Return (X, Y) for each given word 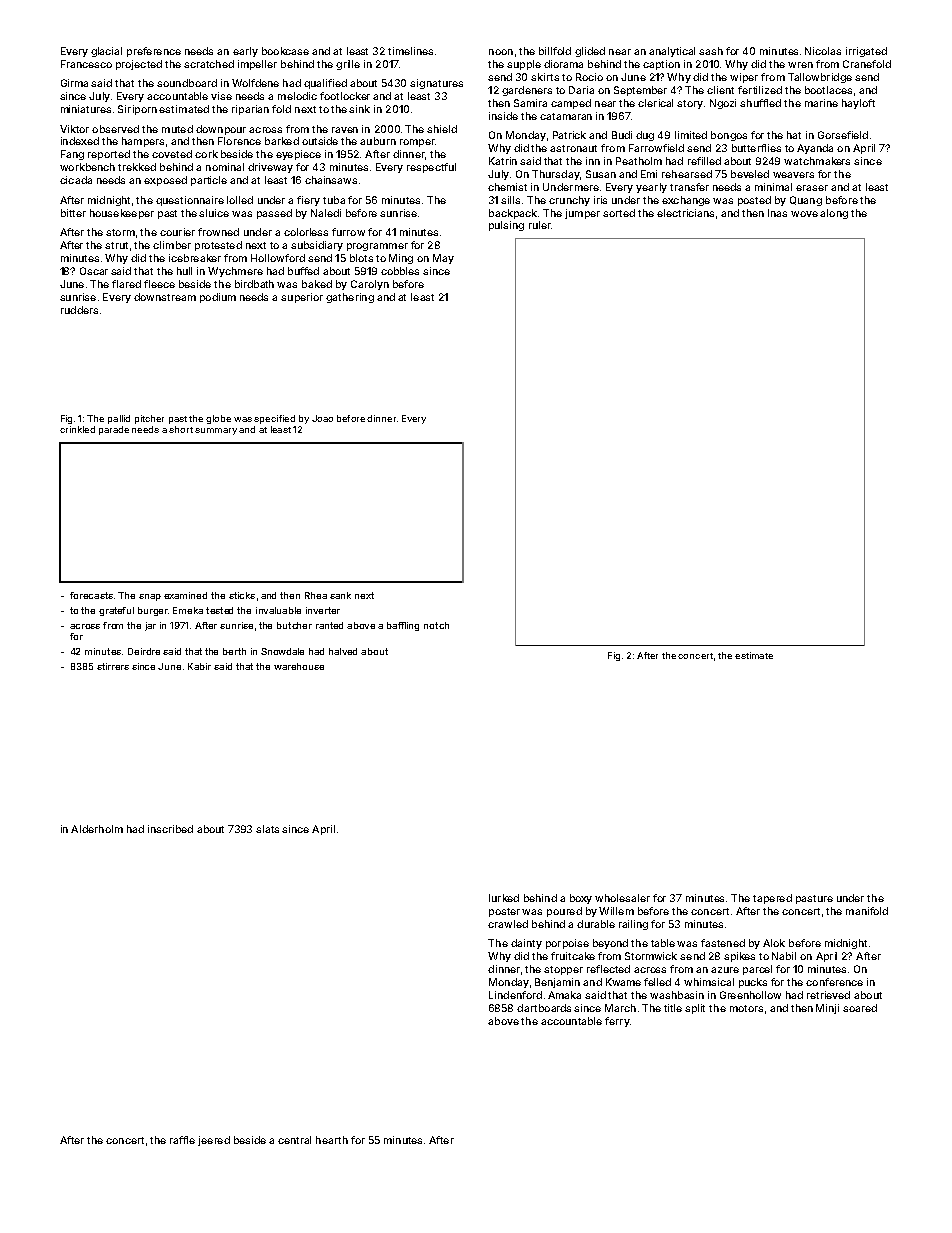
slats (267, 829)
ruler (540, 225)
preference (154, 52)
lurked (504, 898)
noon (501, 52)
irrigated (866, 52)
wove (804, 214)
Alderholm (97, 829)
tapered (772, 899)
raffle (182, 1140)
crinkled (77, 429)
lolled (240, 200)
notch (436, 625)
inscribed (170, 829)
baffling (403, 626)
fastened (723, 943)
